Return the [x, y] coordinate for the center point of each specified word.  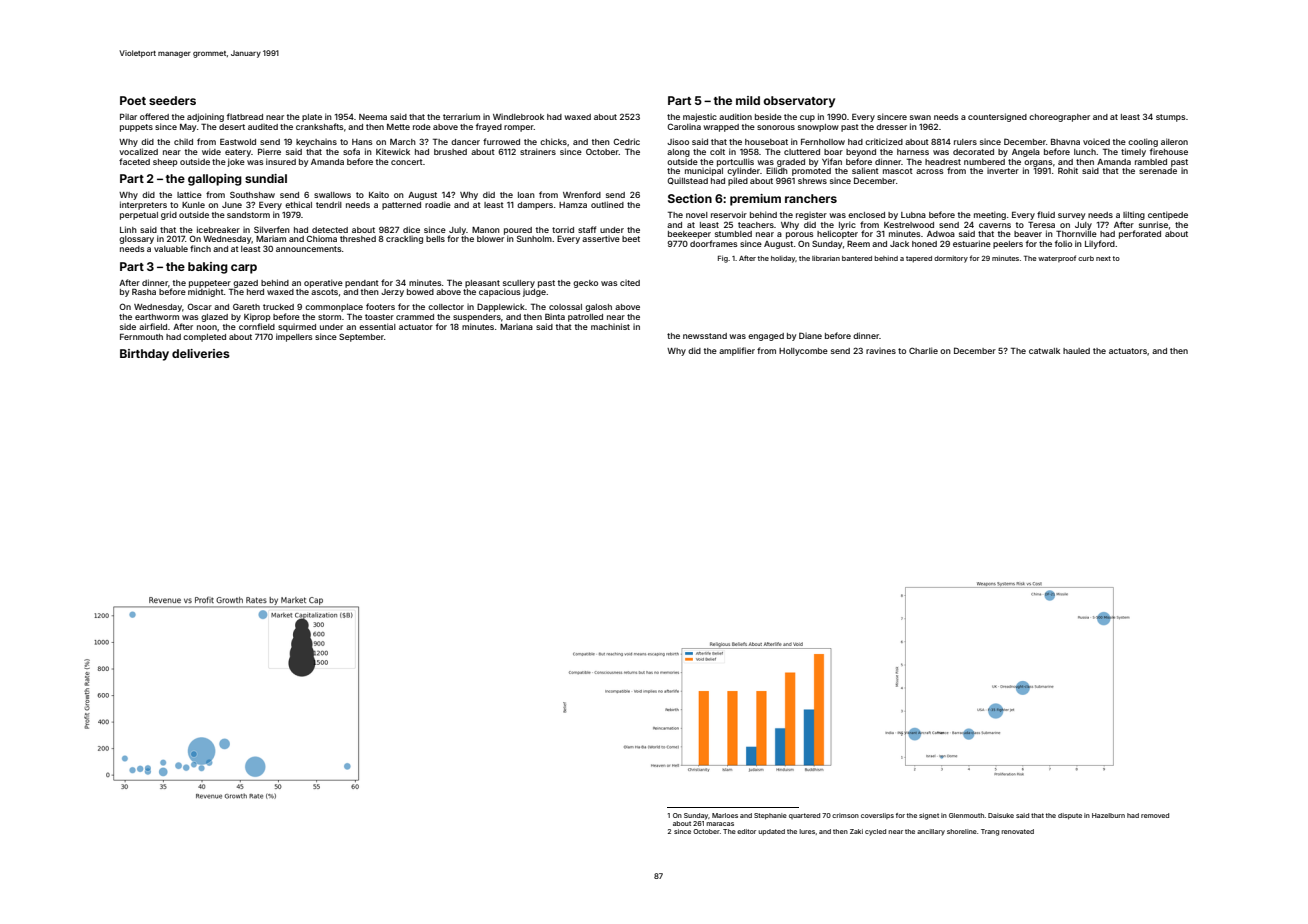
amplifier [737, 351]
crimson [845, 815]
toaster [379, 317]
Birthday [144, 355]
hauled [1076, 351]
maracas [720, 824]
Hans [362, 142]
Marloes [725, 815]
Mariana [516, 327]
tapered [919, 259]
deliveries [201, 353]
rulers [965, 142]
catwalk [1044, 351]
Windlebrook [518, 117]
